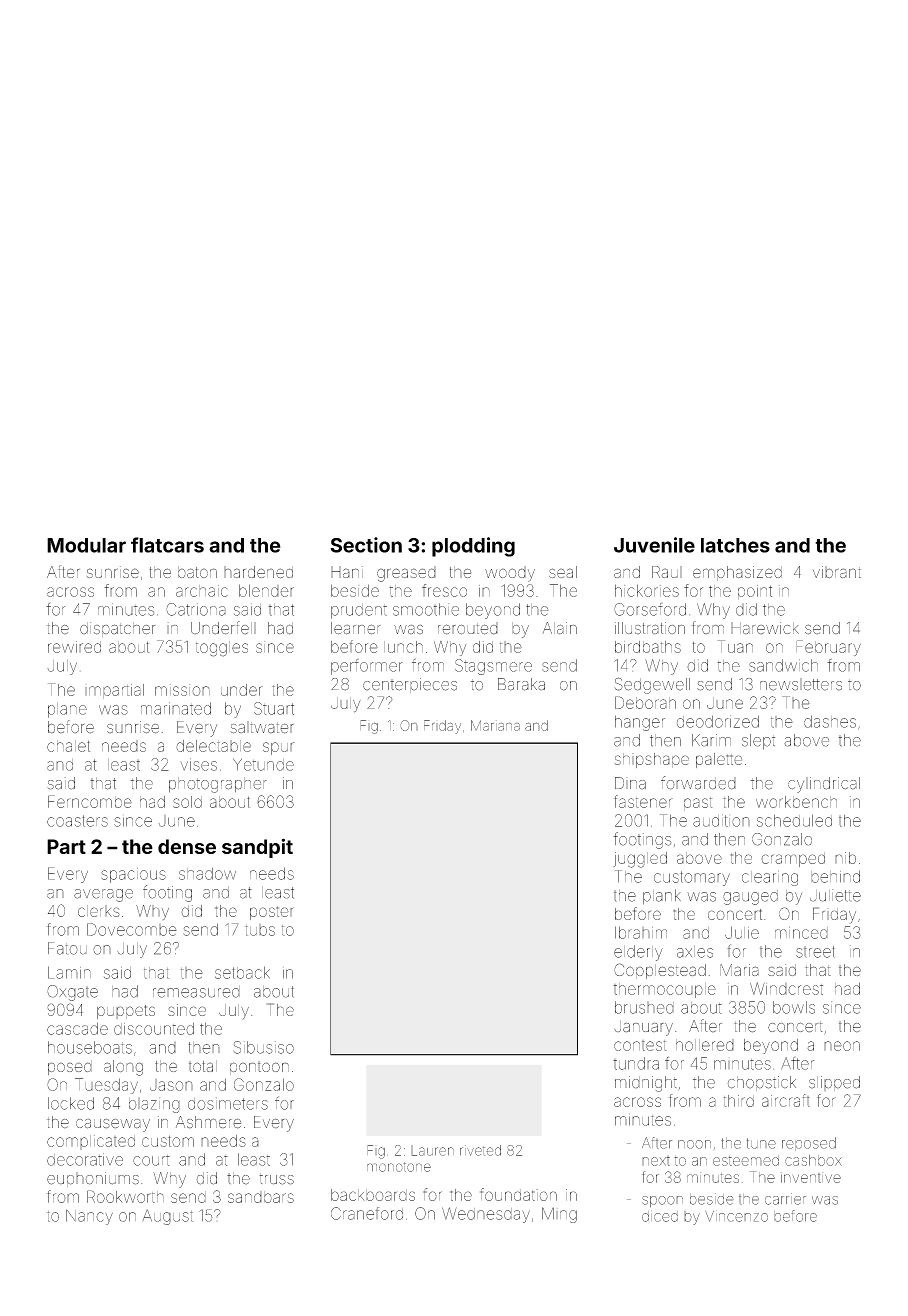 This image has height=1316, width=908. What do you see at coordinates (432, 1150) in the image?
I see `Lauren` at bounding box center [432, 1150].
